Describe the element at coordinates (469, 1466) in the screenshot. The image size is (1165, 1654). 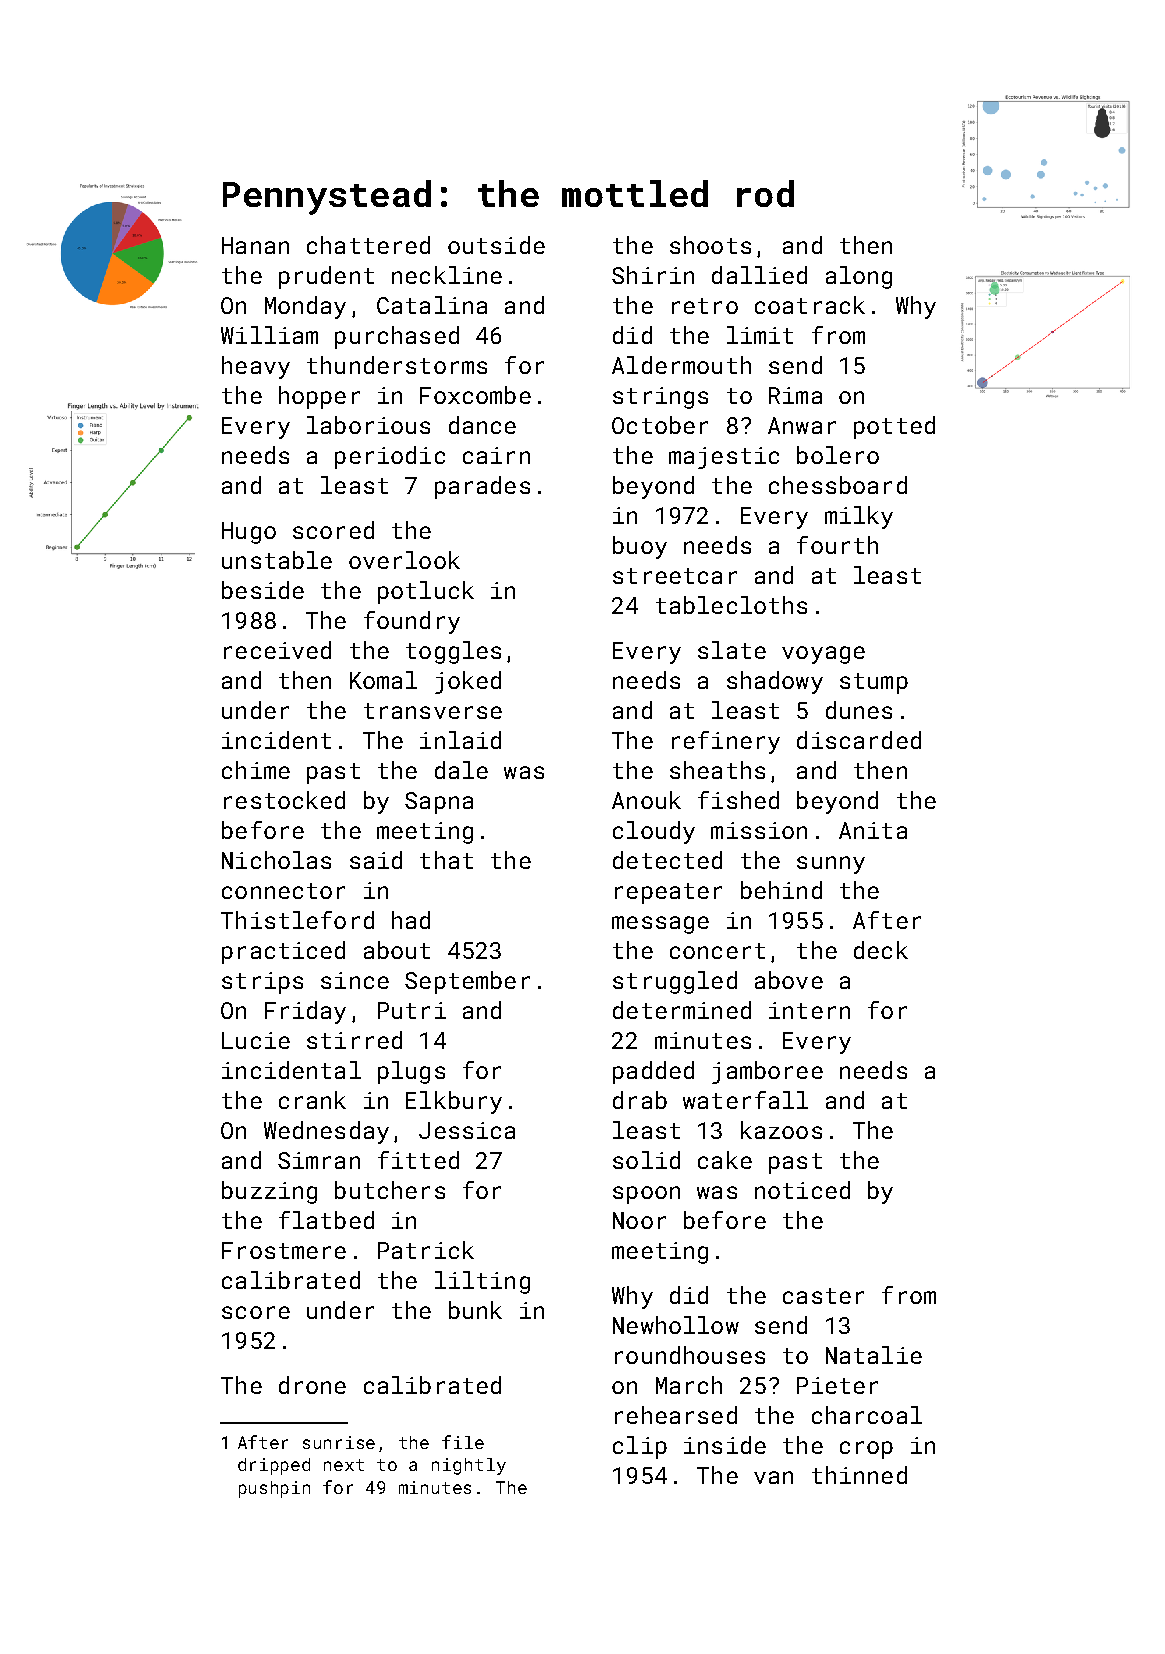
I see `nightly` at that location.
